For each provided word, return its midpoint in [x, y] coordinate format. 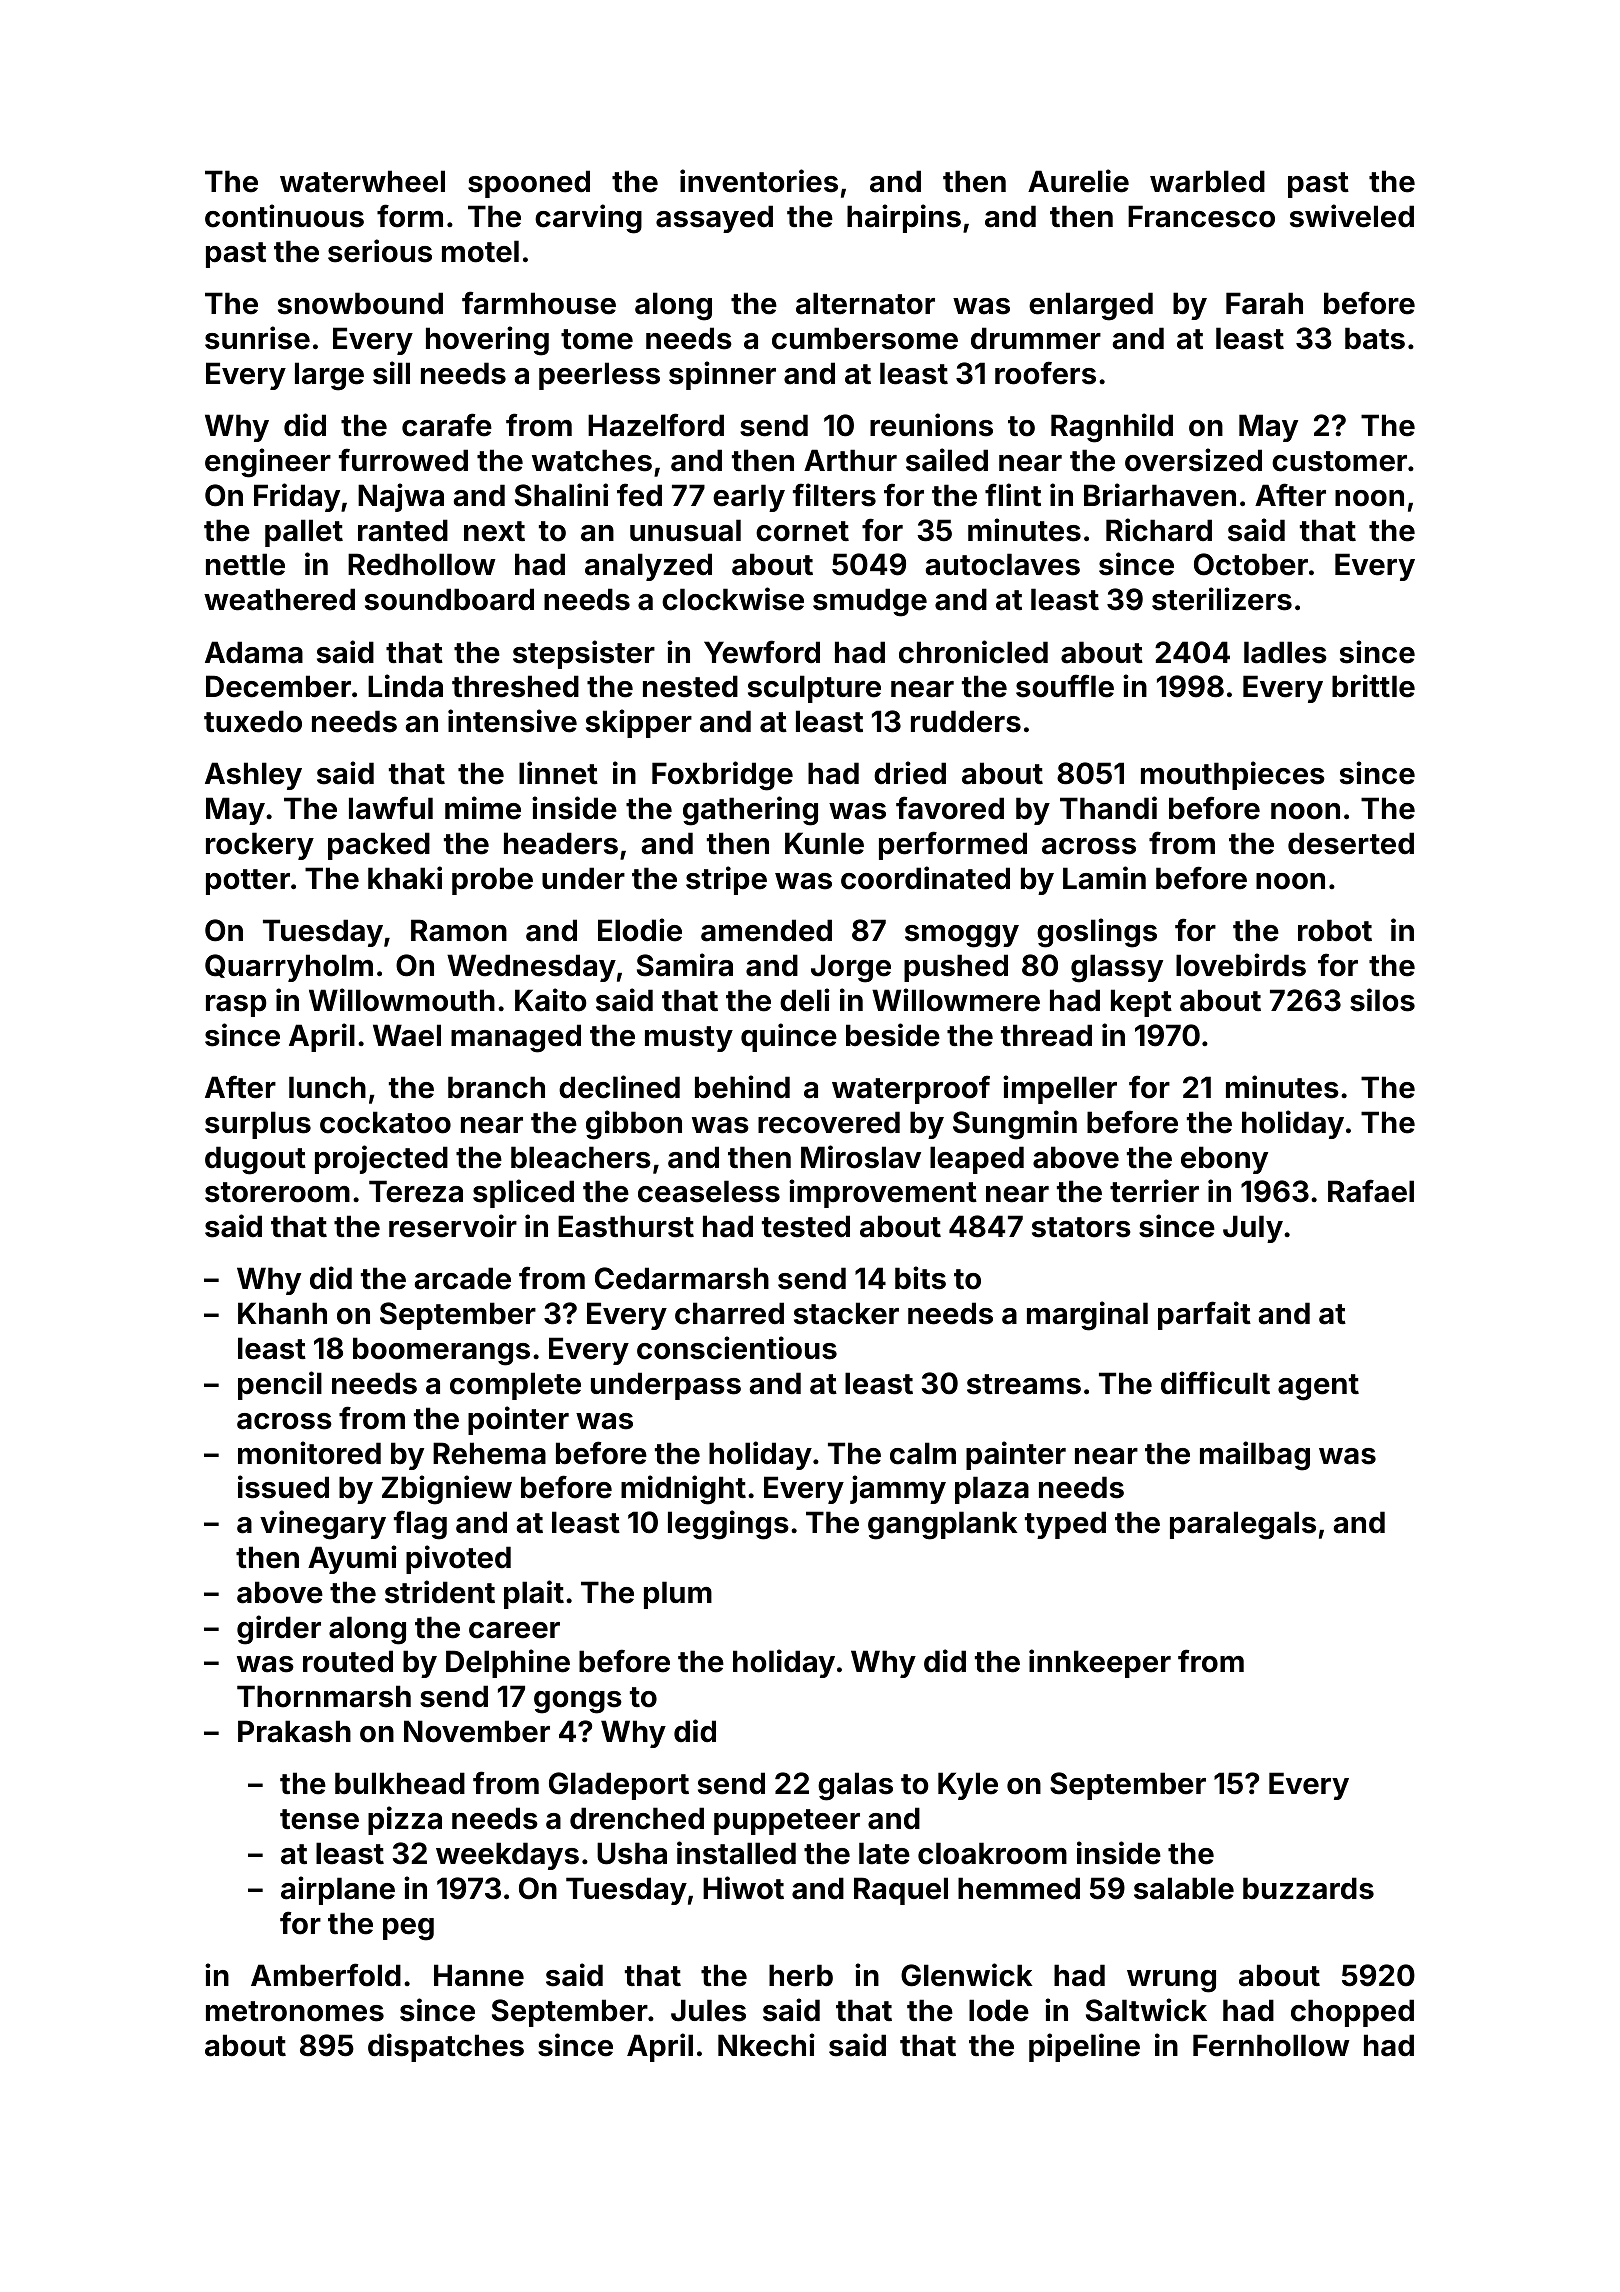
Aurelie [1078, 181]
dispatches [446, 2047]
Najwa [401, 497]
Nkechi [766, 2045]
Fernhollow [1271, 2045]
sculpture [814, 689]
